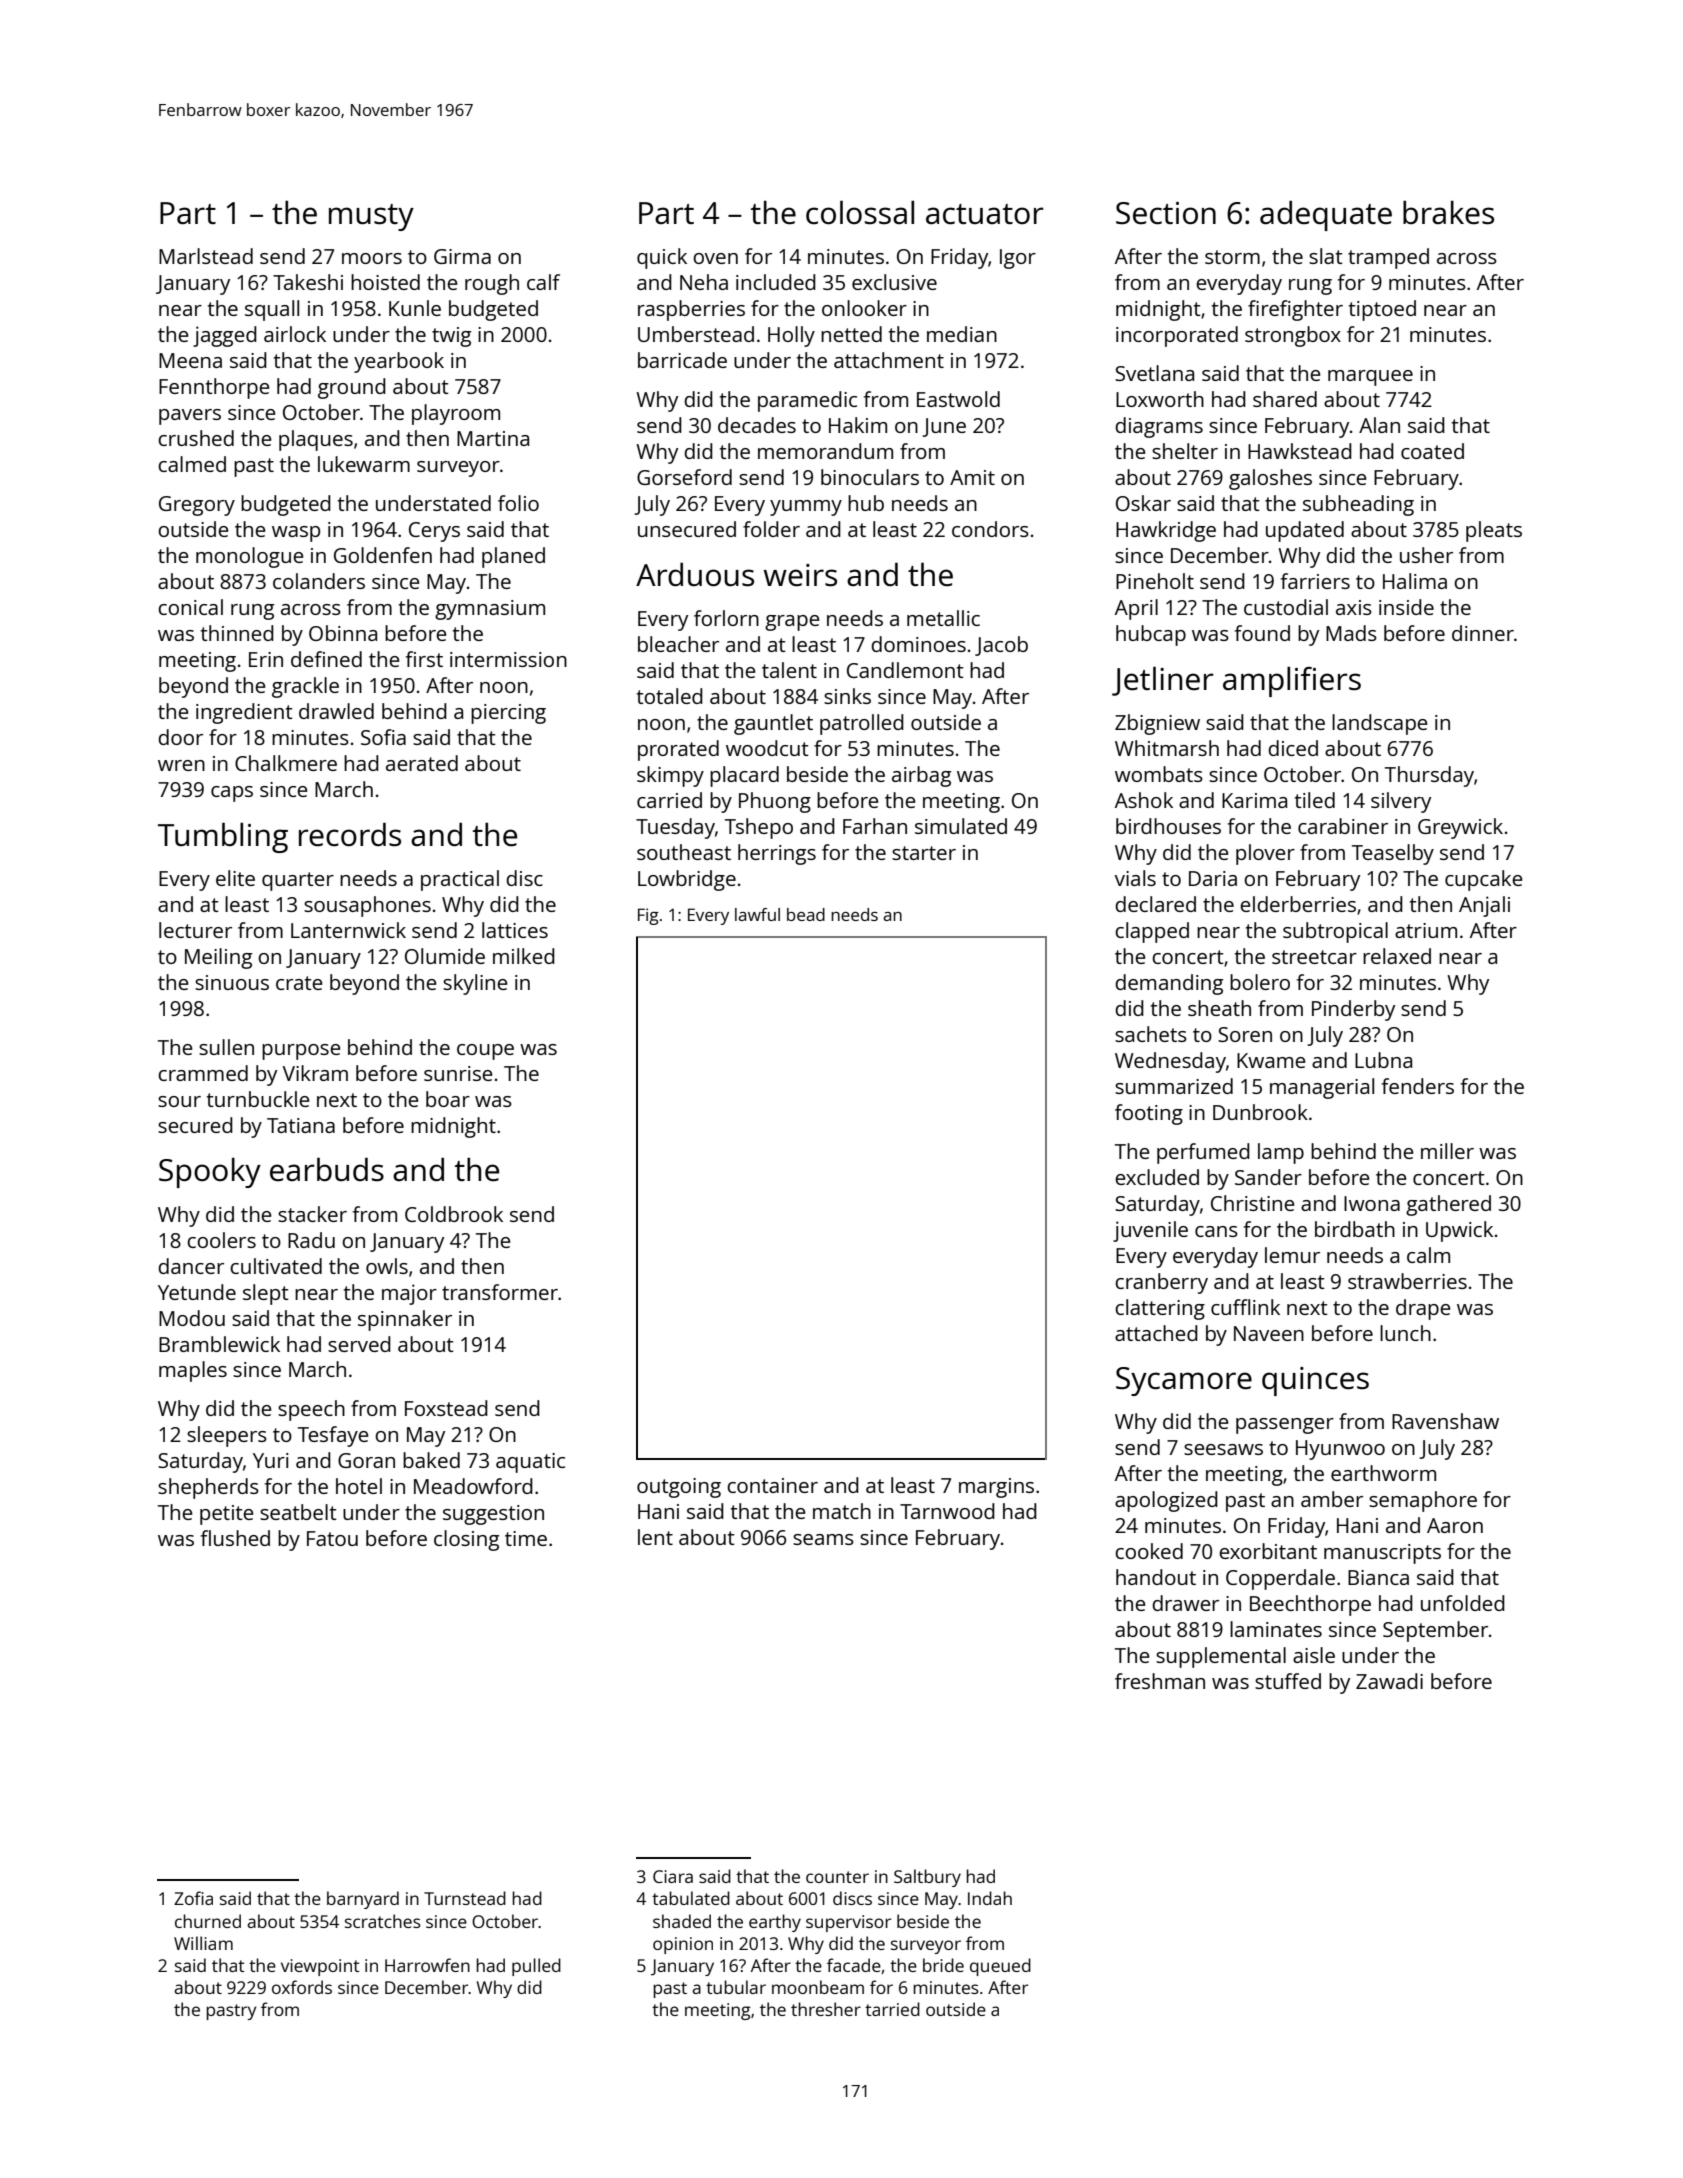 Image resolution: width=1683 pixels, height=2178 pixels. Describe the element at coordinates (972, 477) in the screenshot. I see `Amit` at that location.
